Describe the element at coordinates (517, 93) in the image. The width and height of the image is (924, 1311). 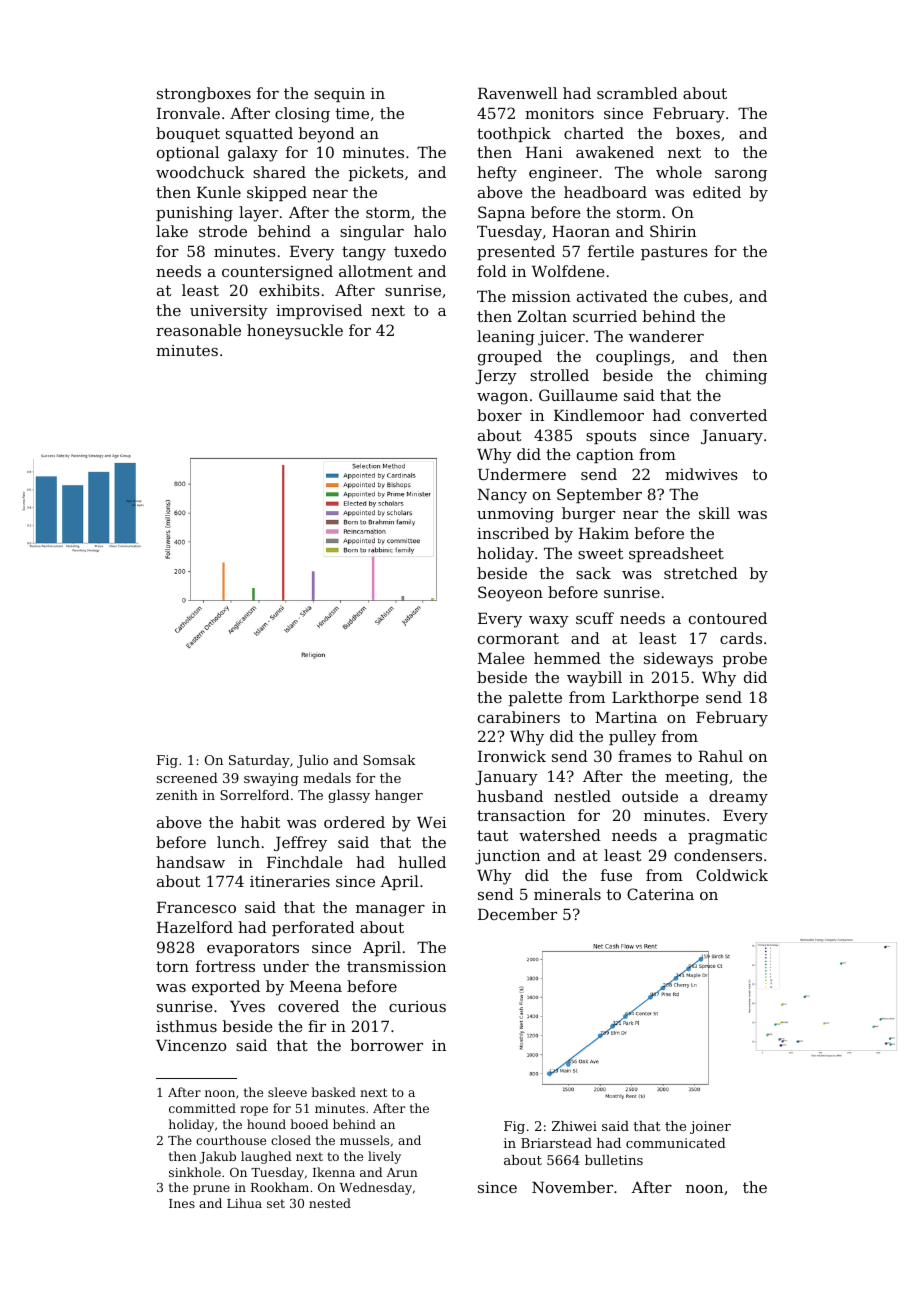
I see `Ravenwell` at that location.
